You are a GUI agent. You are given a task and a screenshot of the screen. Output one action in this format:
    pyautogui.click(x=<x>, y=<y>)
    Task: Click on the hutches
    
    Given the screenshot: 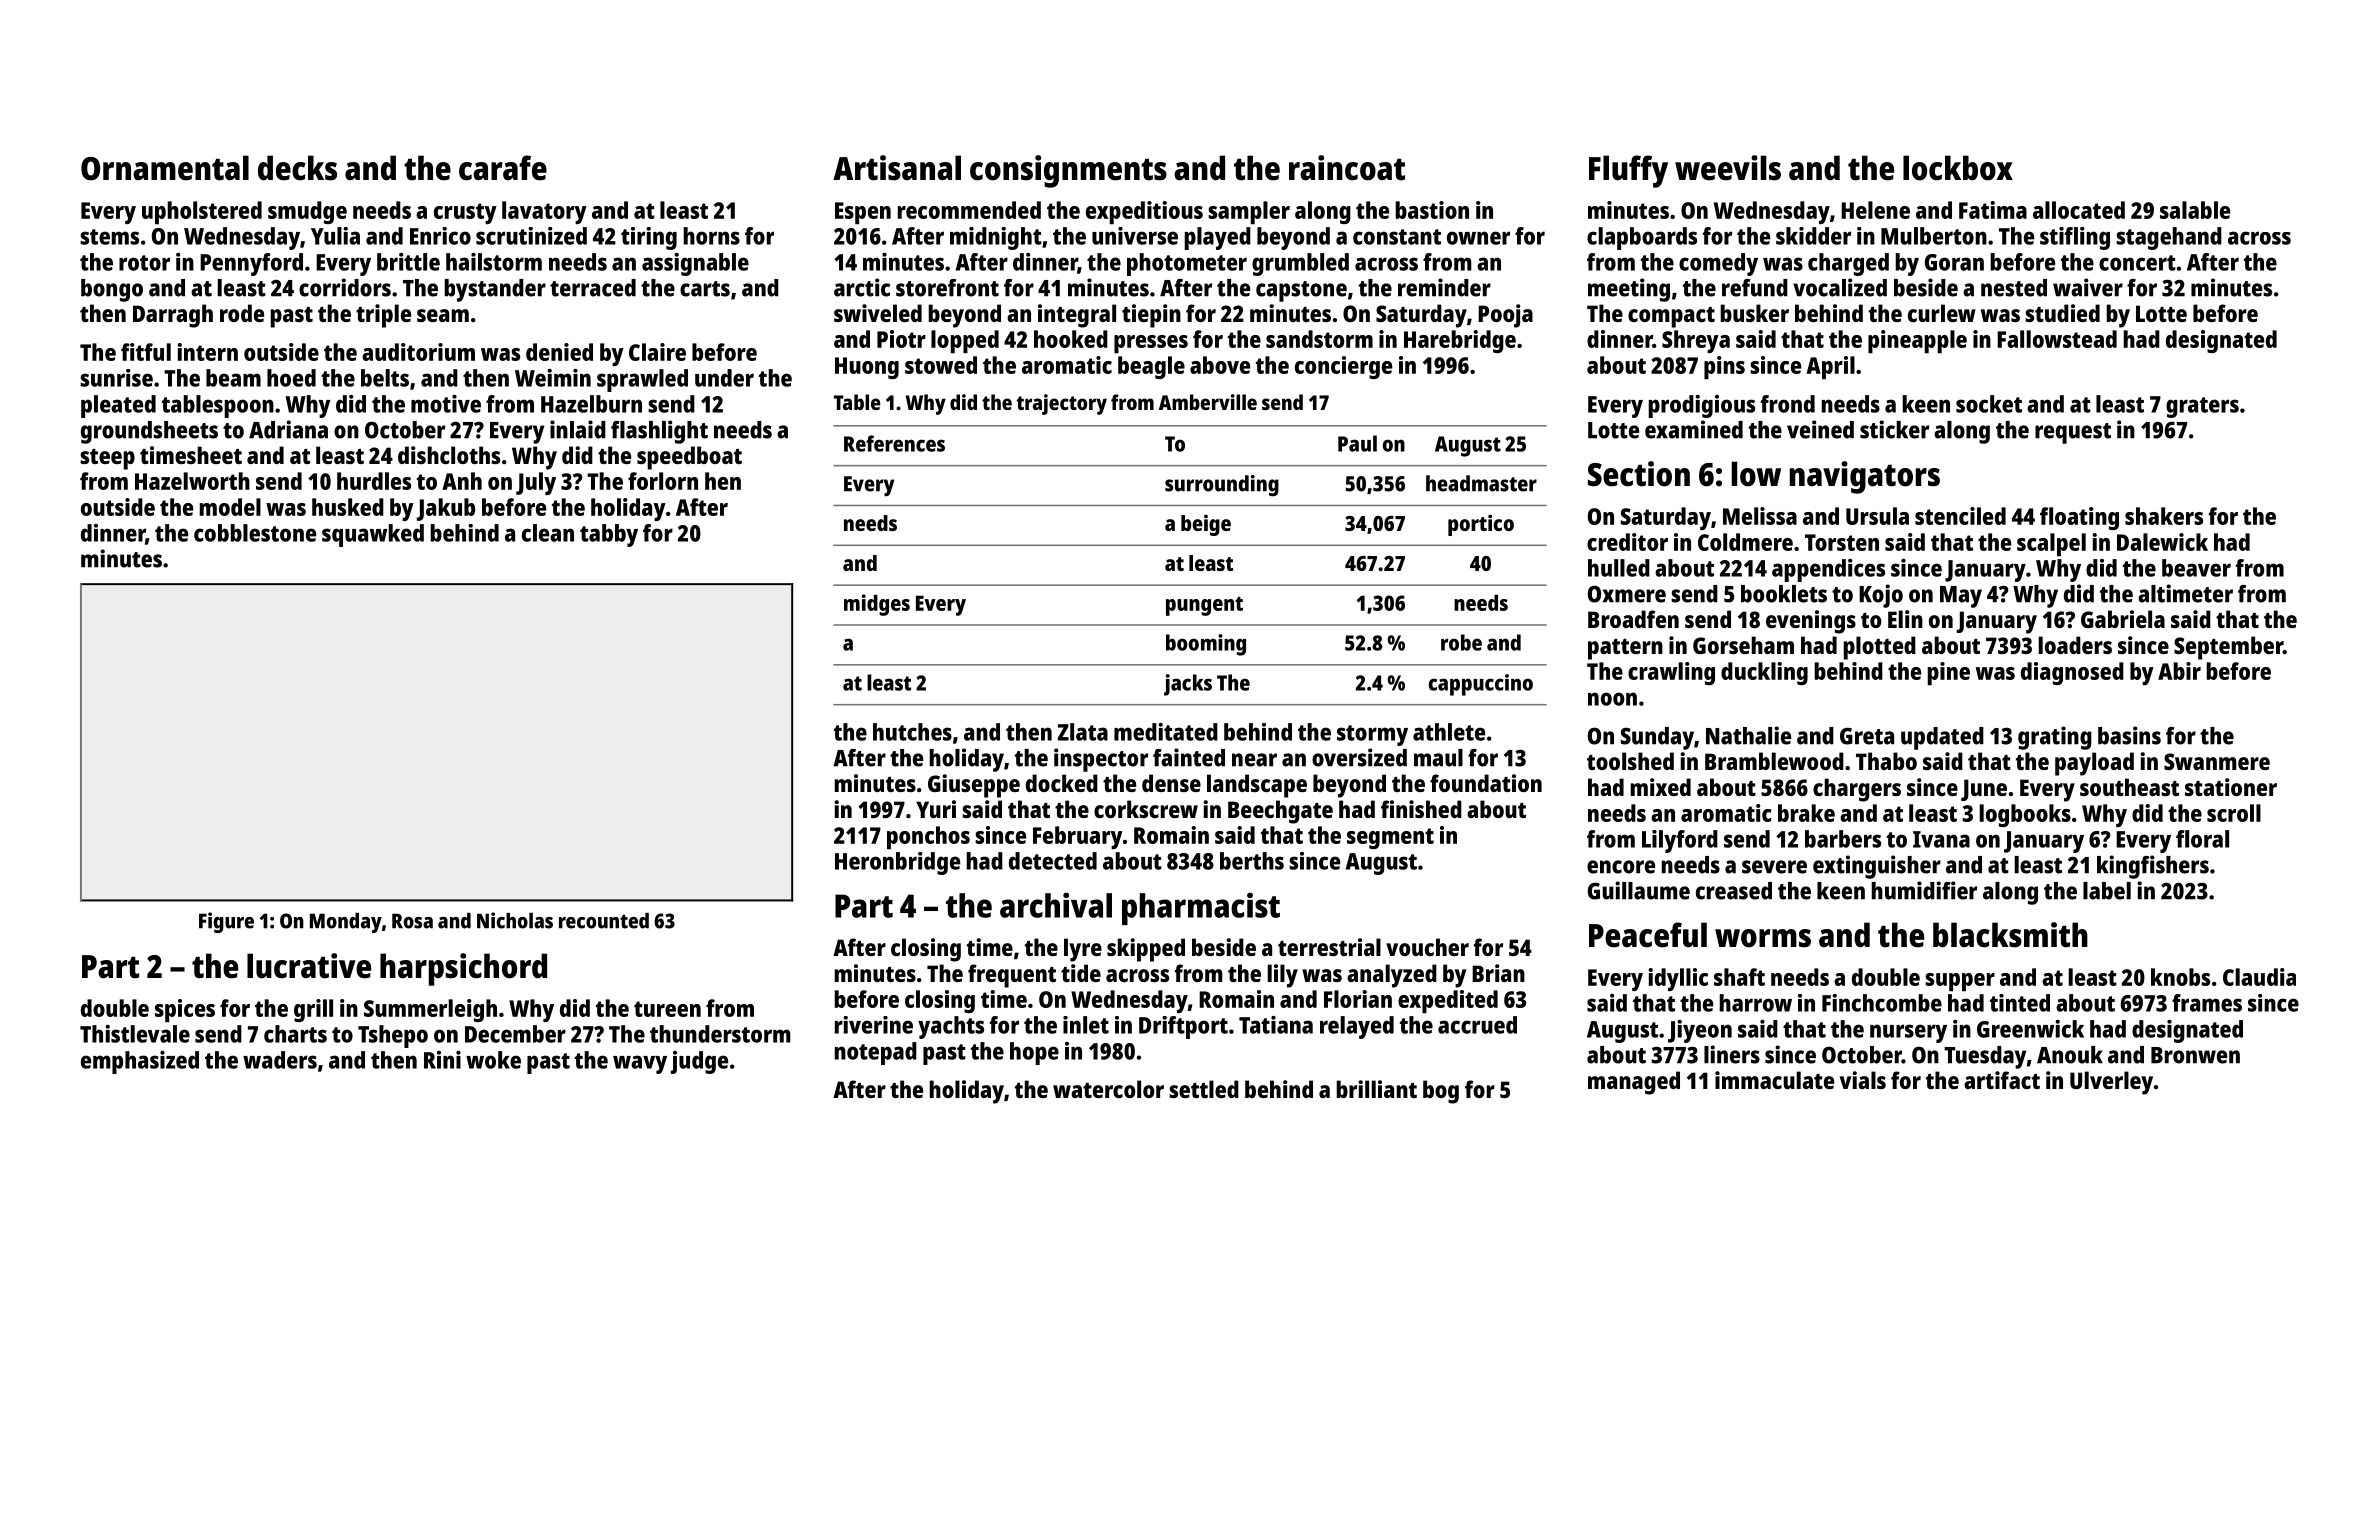 What is the action you would take?
    pyautogui.click(x=912, y=732)
